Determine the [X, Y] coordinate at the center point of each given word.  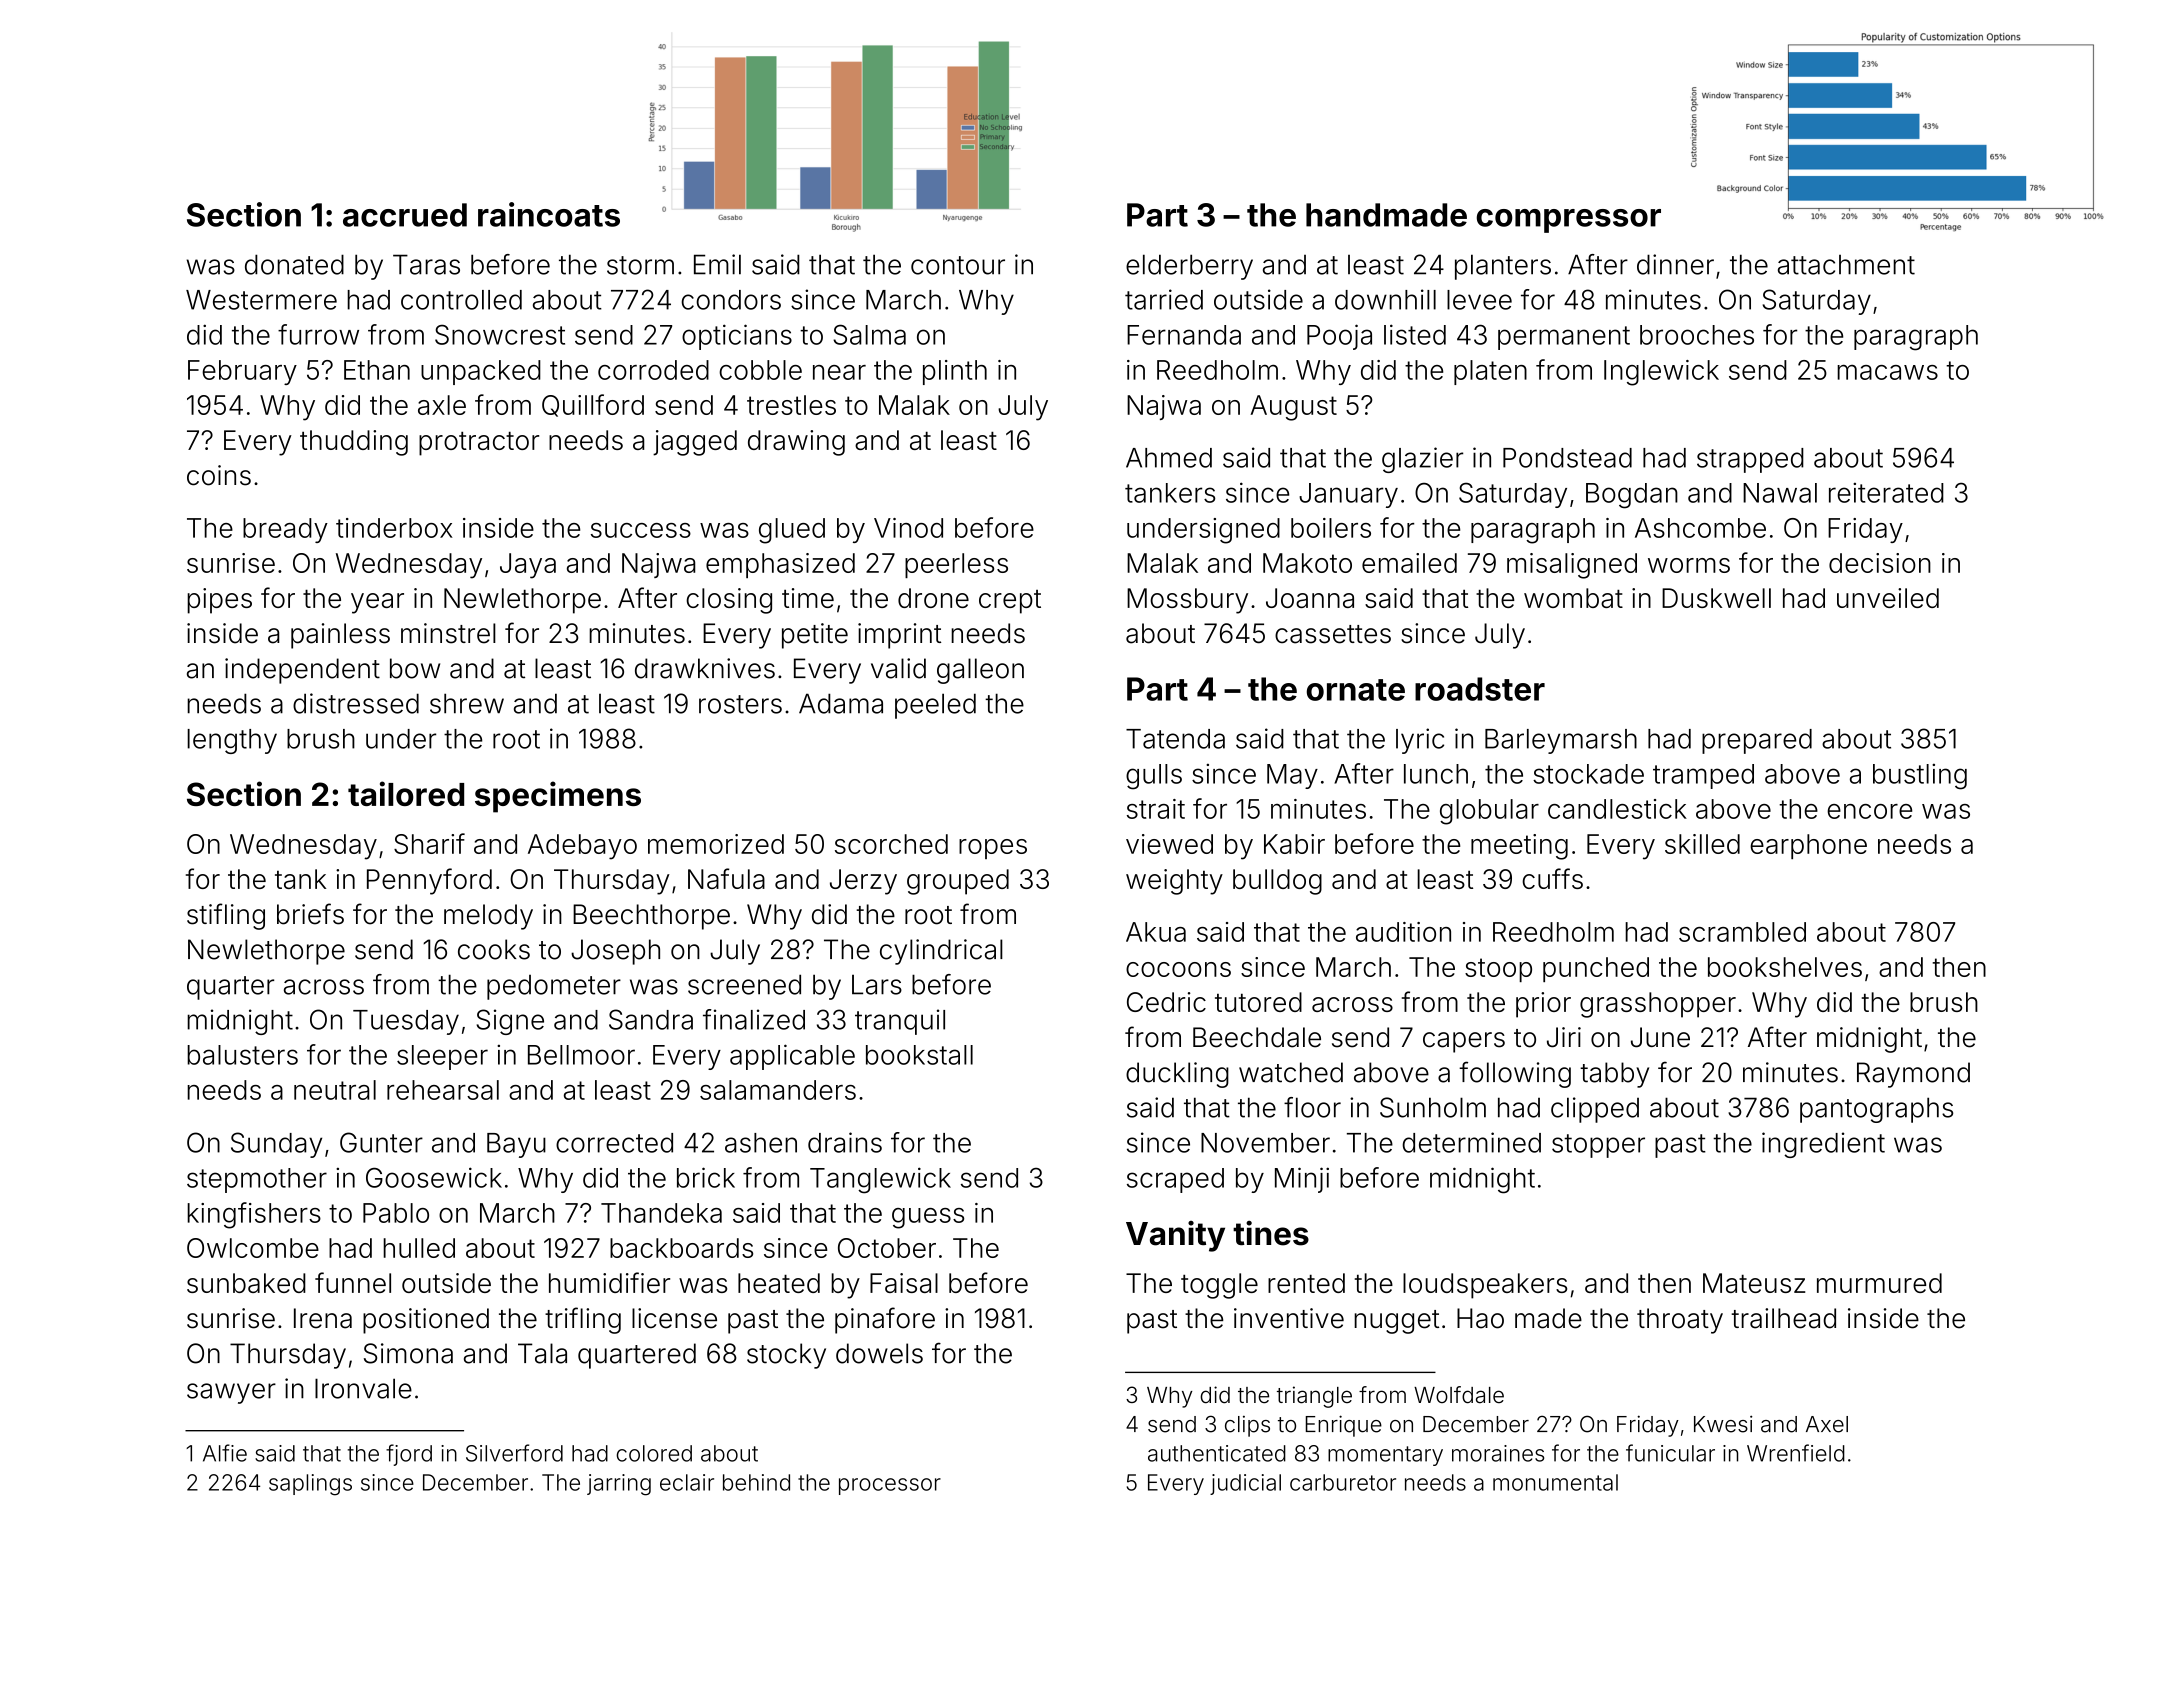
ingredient [1823, 1145]
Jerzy [863, 882]
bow [415, 668]
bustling [1920, 777]
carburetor [1343, 1482]
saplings [310, 1485]
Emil [717, 264]
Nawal [1780, 493]
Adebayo [582, 847]
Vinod [908, 528]
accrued [405, 215]
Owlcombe [253, 1248]
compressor [1569, 221]
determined [1471, 1142]
